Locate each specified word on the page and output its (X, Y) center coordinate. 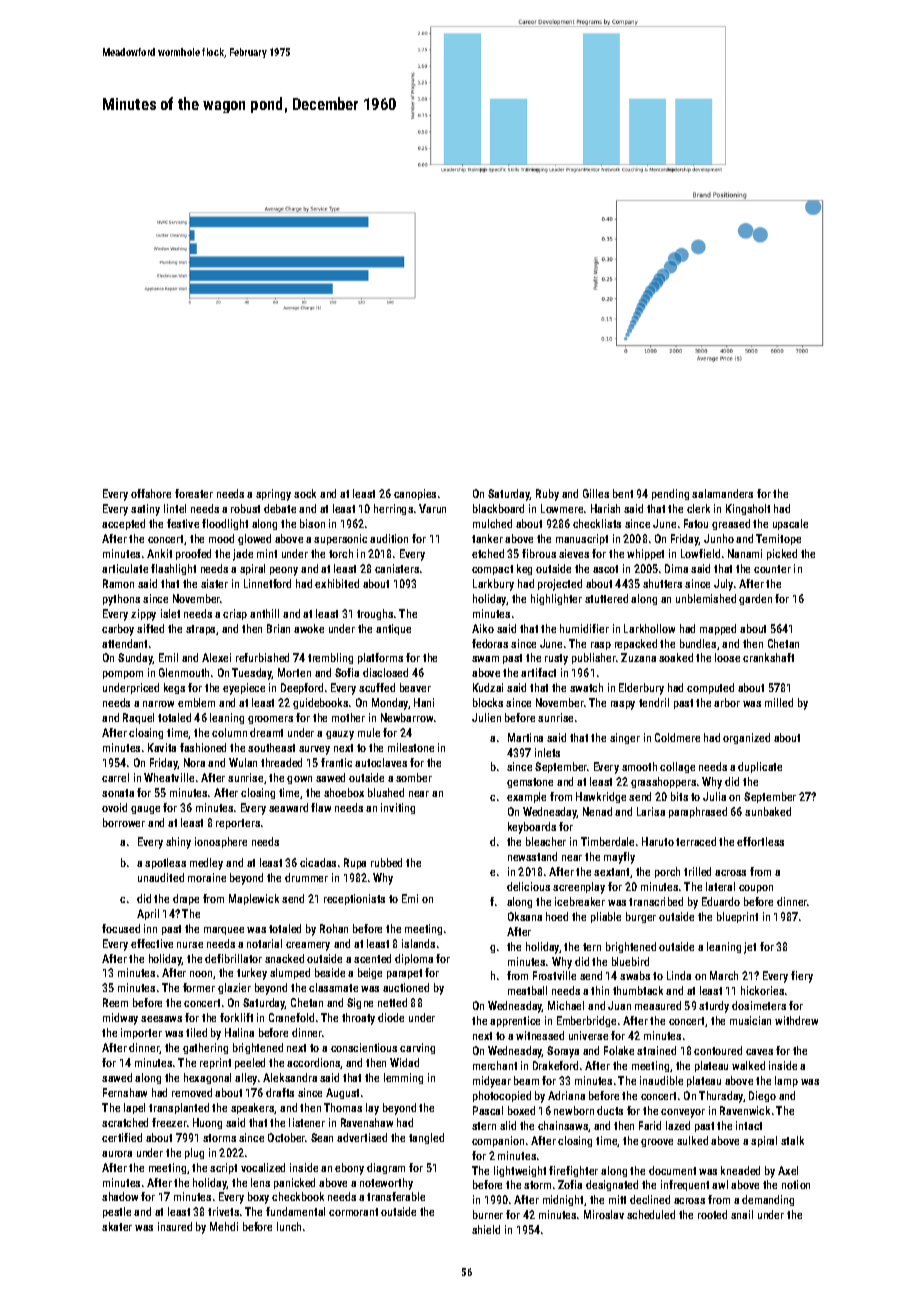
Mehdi (224, 1226)
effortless (760, 841)
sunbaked (768, 811)
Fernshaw (125, 1092)
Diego (762, 1096)
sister (214, 583)
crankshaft (768, 657)
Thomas (343, 1107)
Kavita (162, 747)
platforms (380, 658)
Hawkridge (601, 797)
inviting (398, 808)
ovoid (114, 807)
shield (486, 1229)
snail (742, 1214)
